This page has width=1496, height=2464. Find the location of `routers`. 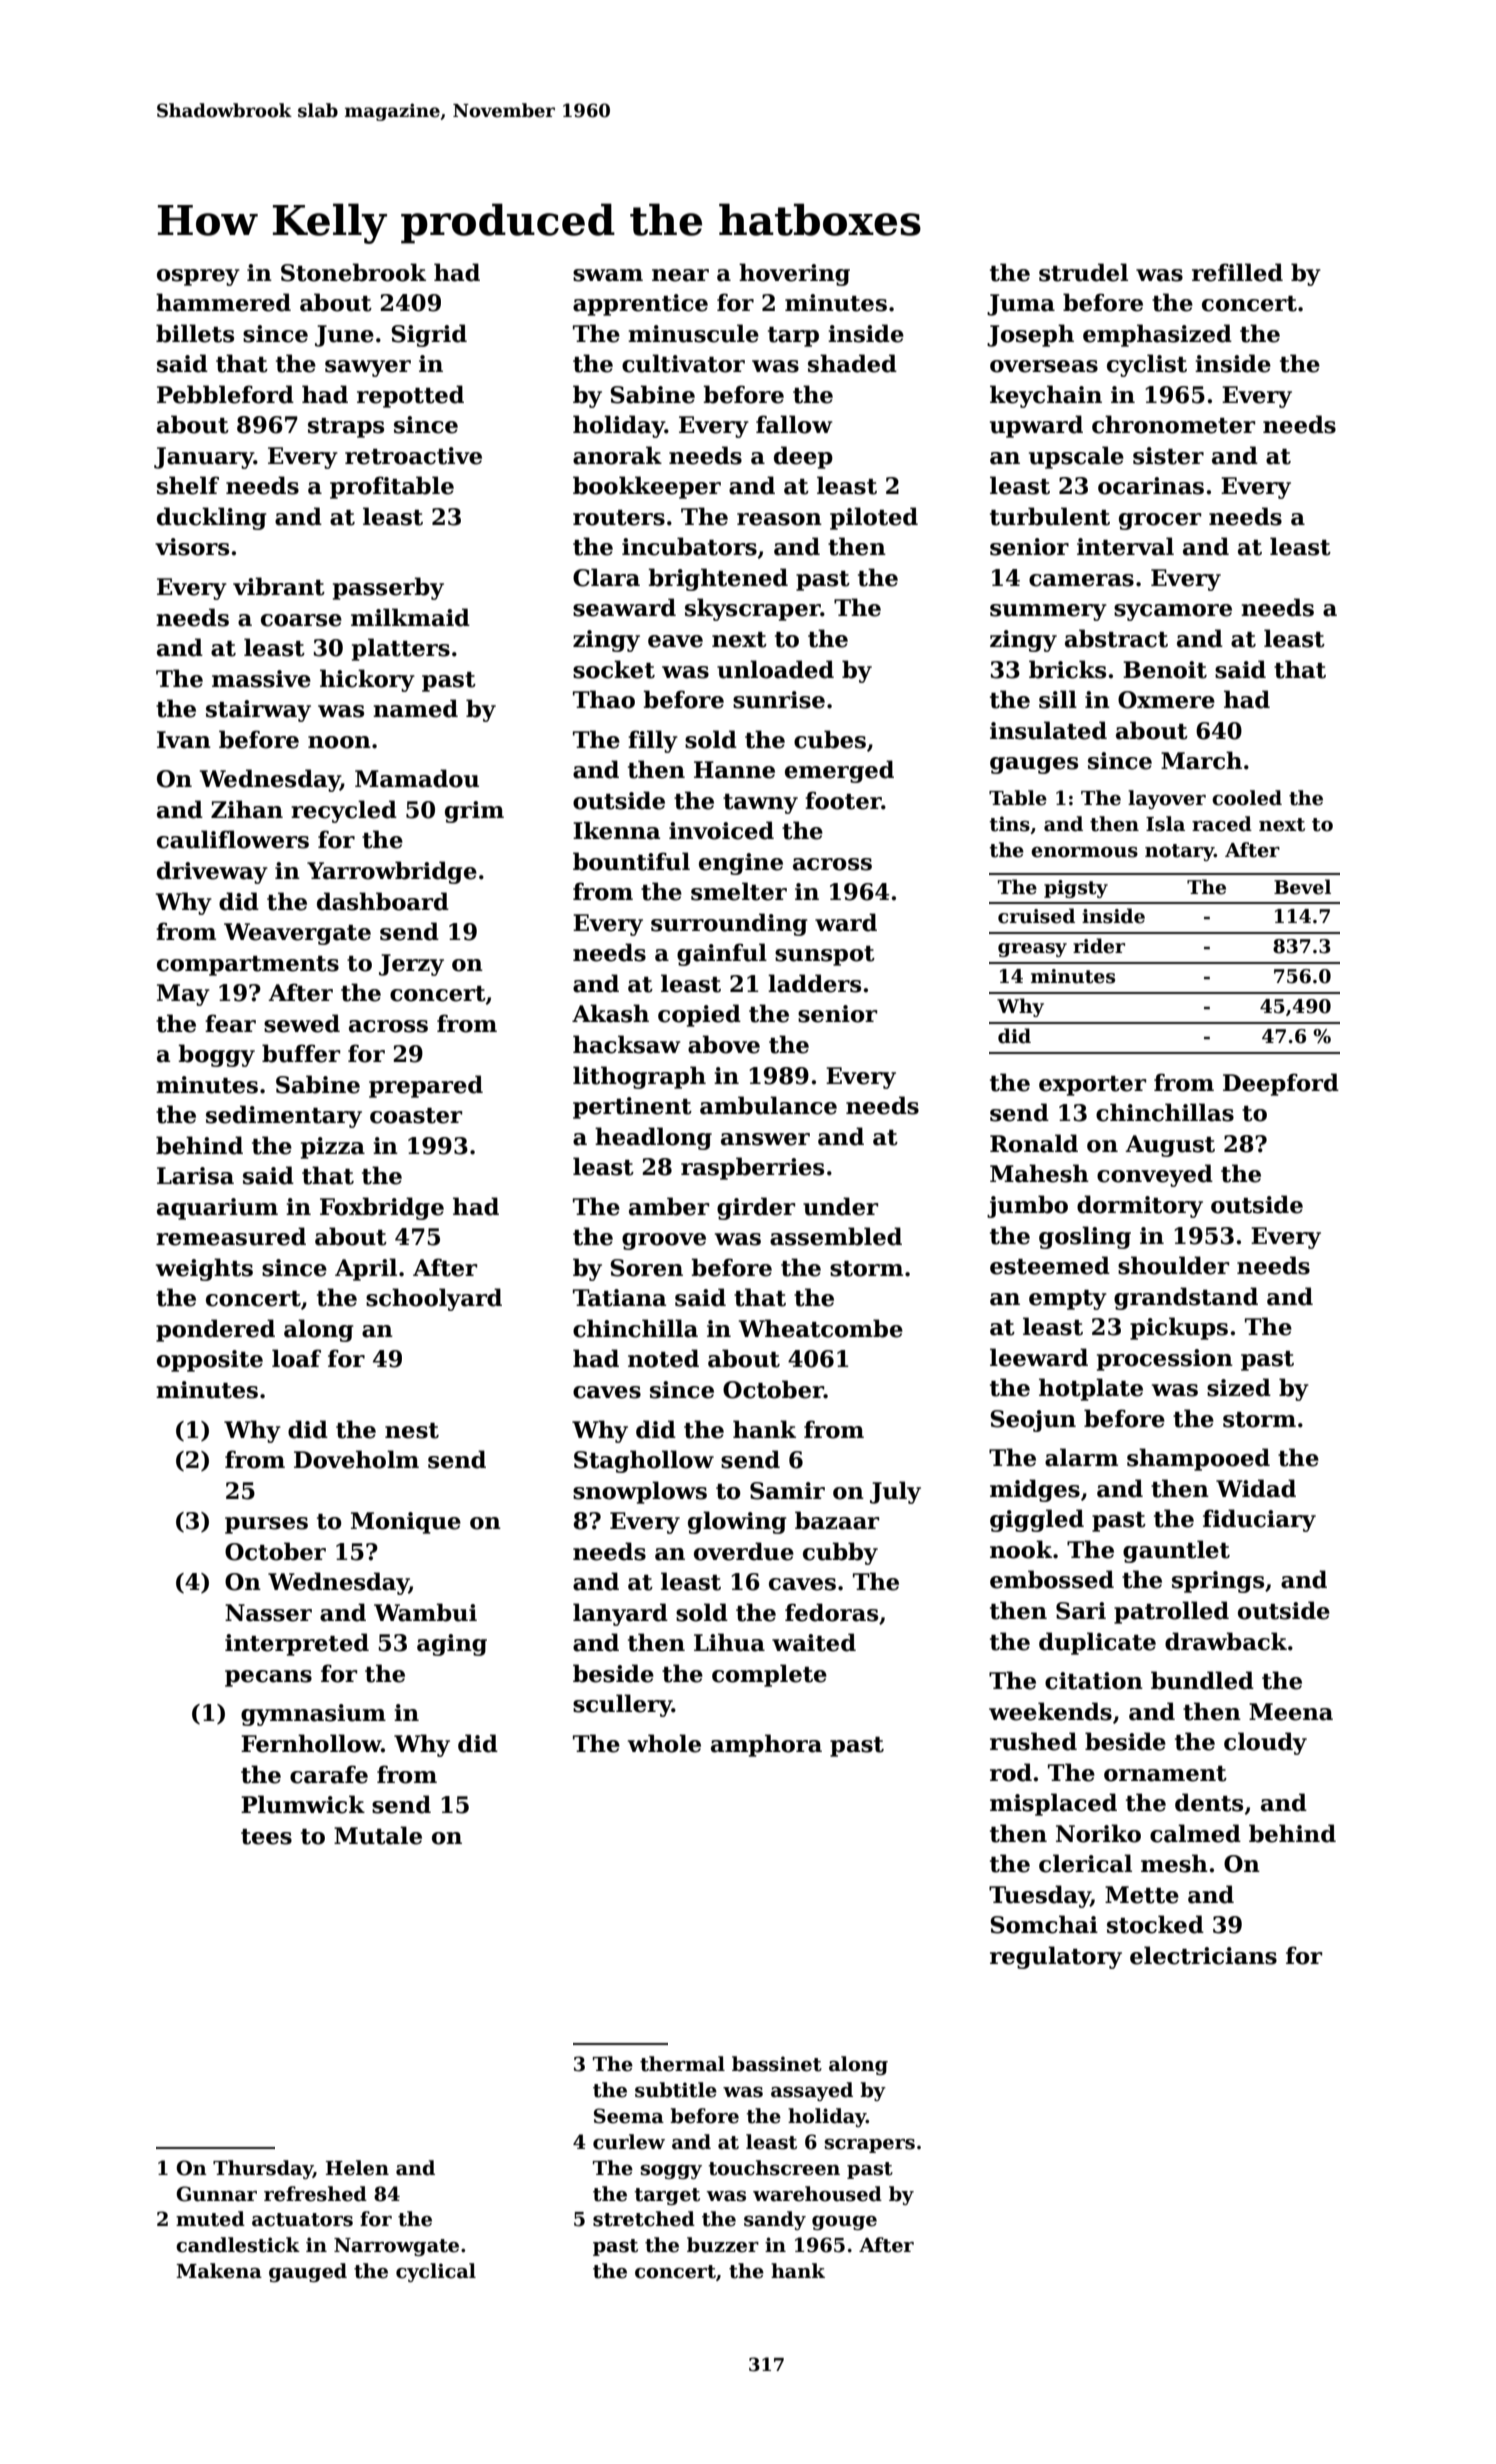

routers is located at coordinates (619, 518).
